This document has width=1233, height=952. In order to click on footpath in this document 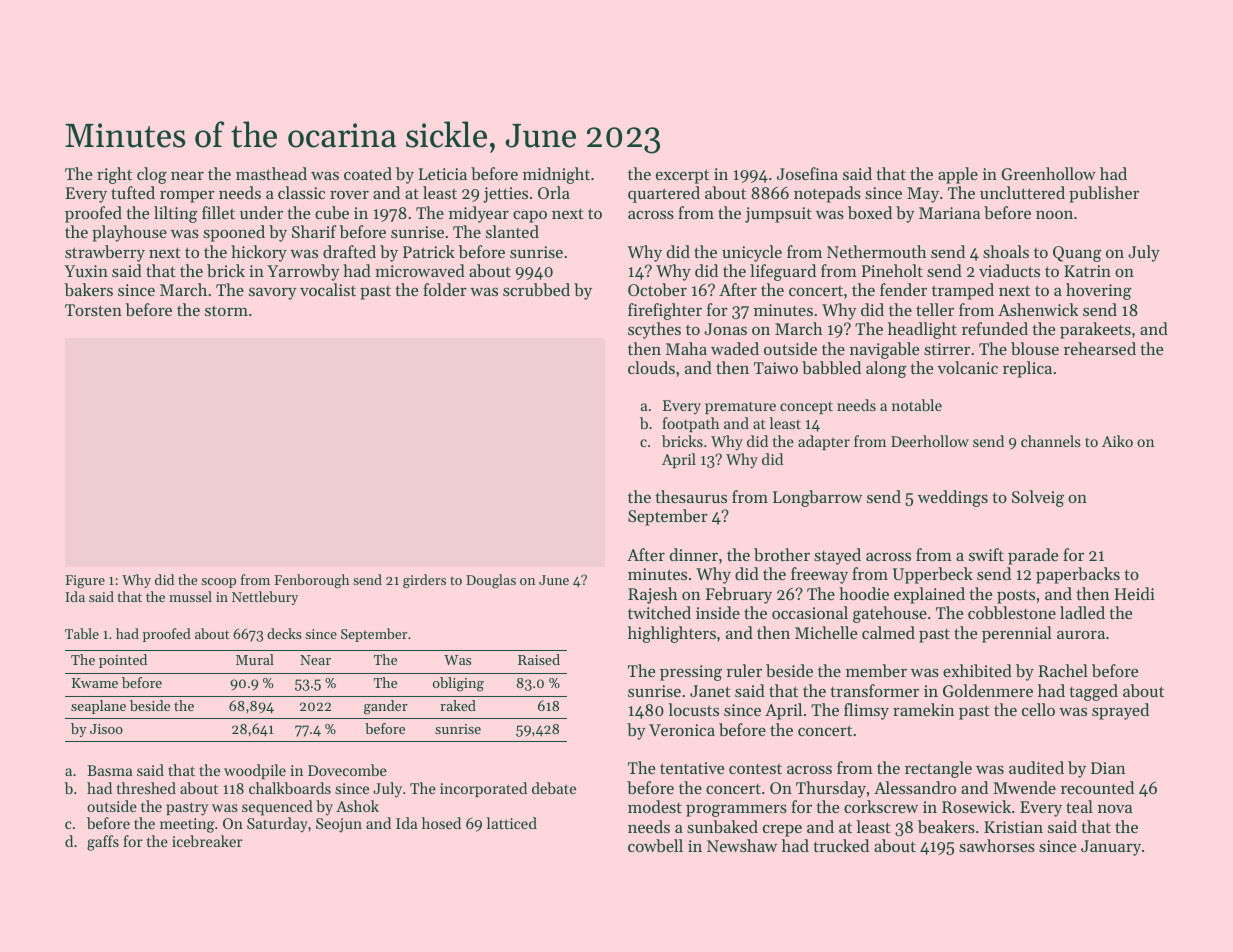, I will do `click(690, 424)`.
